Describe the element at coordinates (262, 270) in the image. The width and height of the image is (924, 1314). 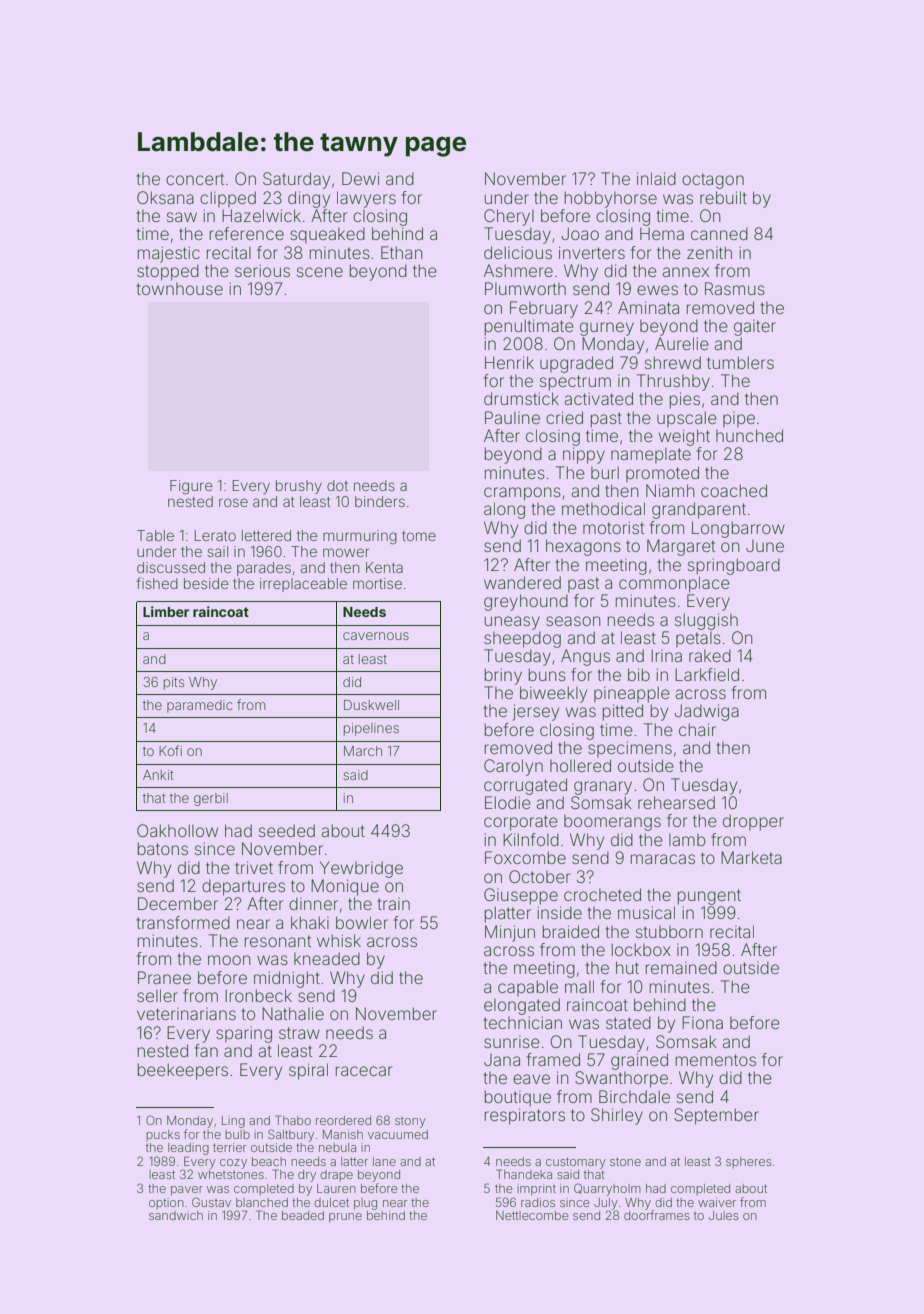
I see `serious` at that location.
